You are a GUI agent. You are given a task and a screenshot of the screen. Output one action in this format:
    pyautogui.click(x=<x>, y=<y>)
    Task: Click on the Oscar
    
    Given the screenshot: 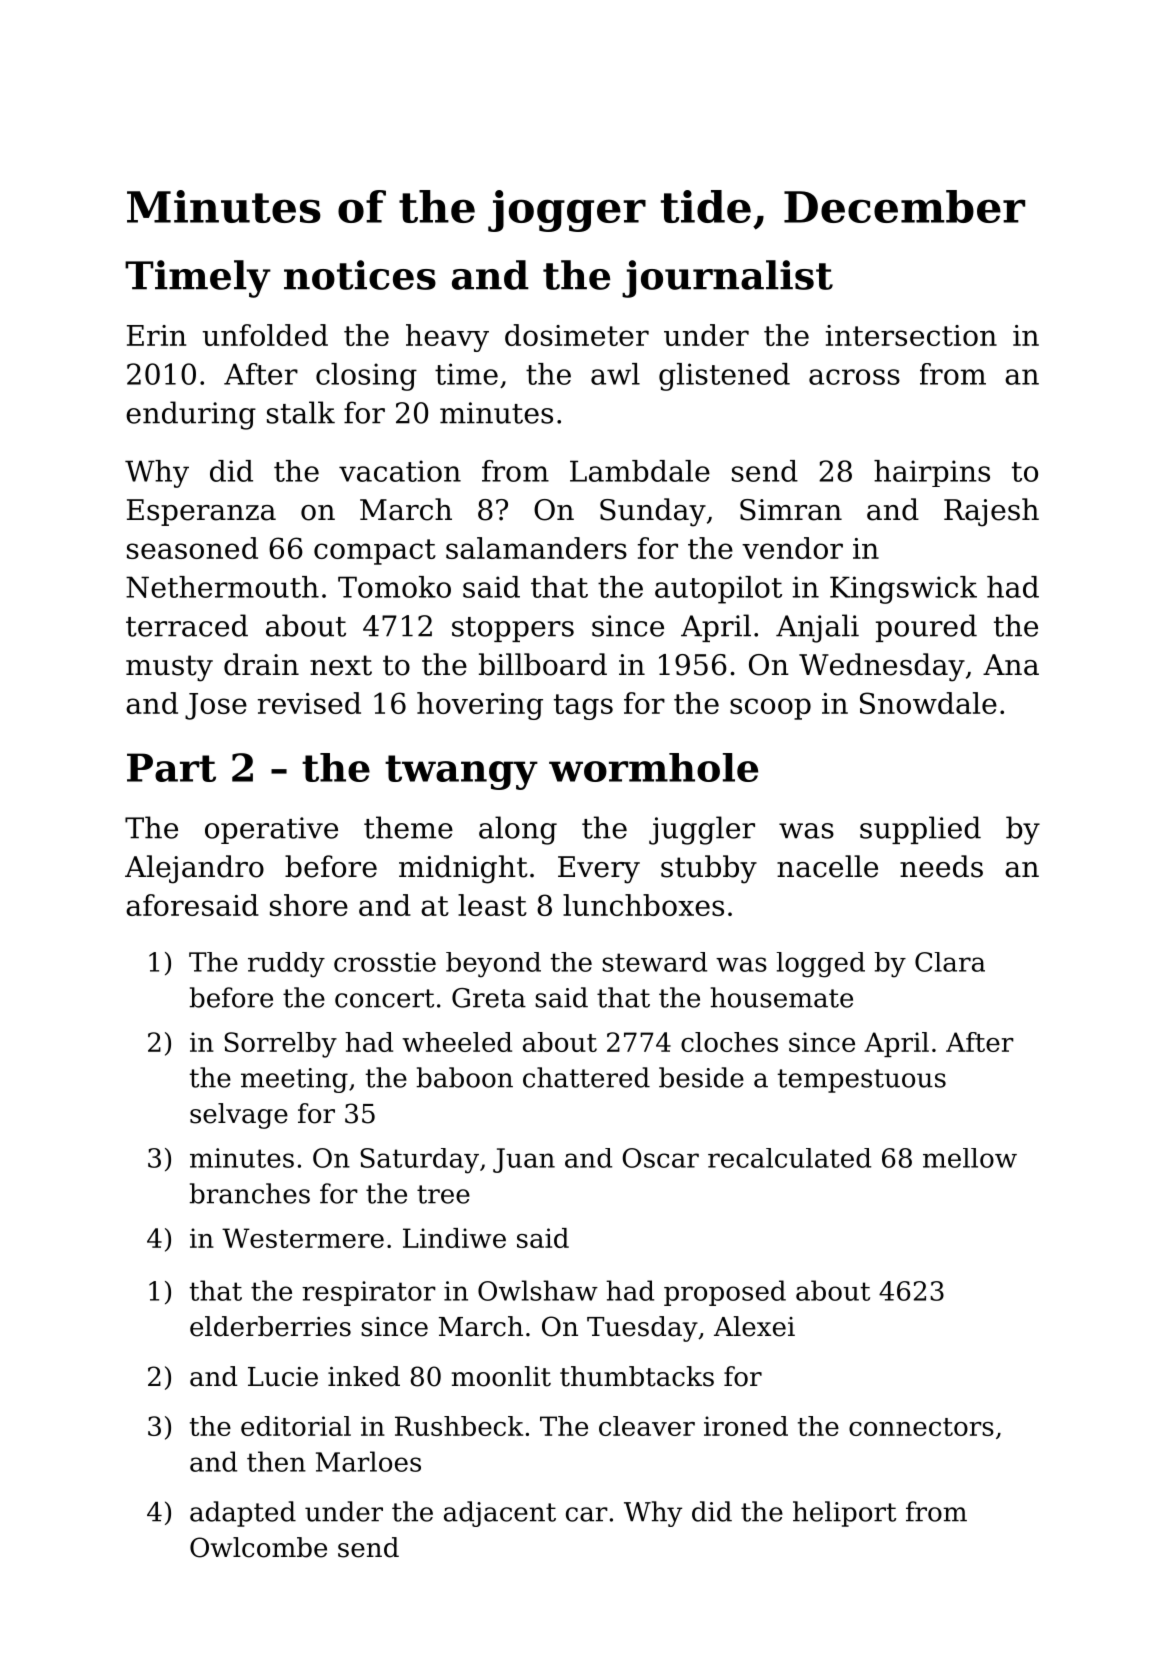 What is the action you would take?
    pyautogui.click(x=661, y=1158)
